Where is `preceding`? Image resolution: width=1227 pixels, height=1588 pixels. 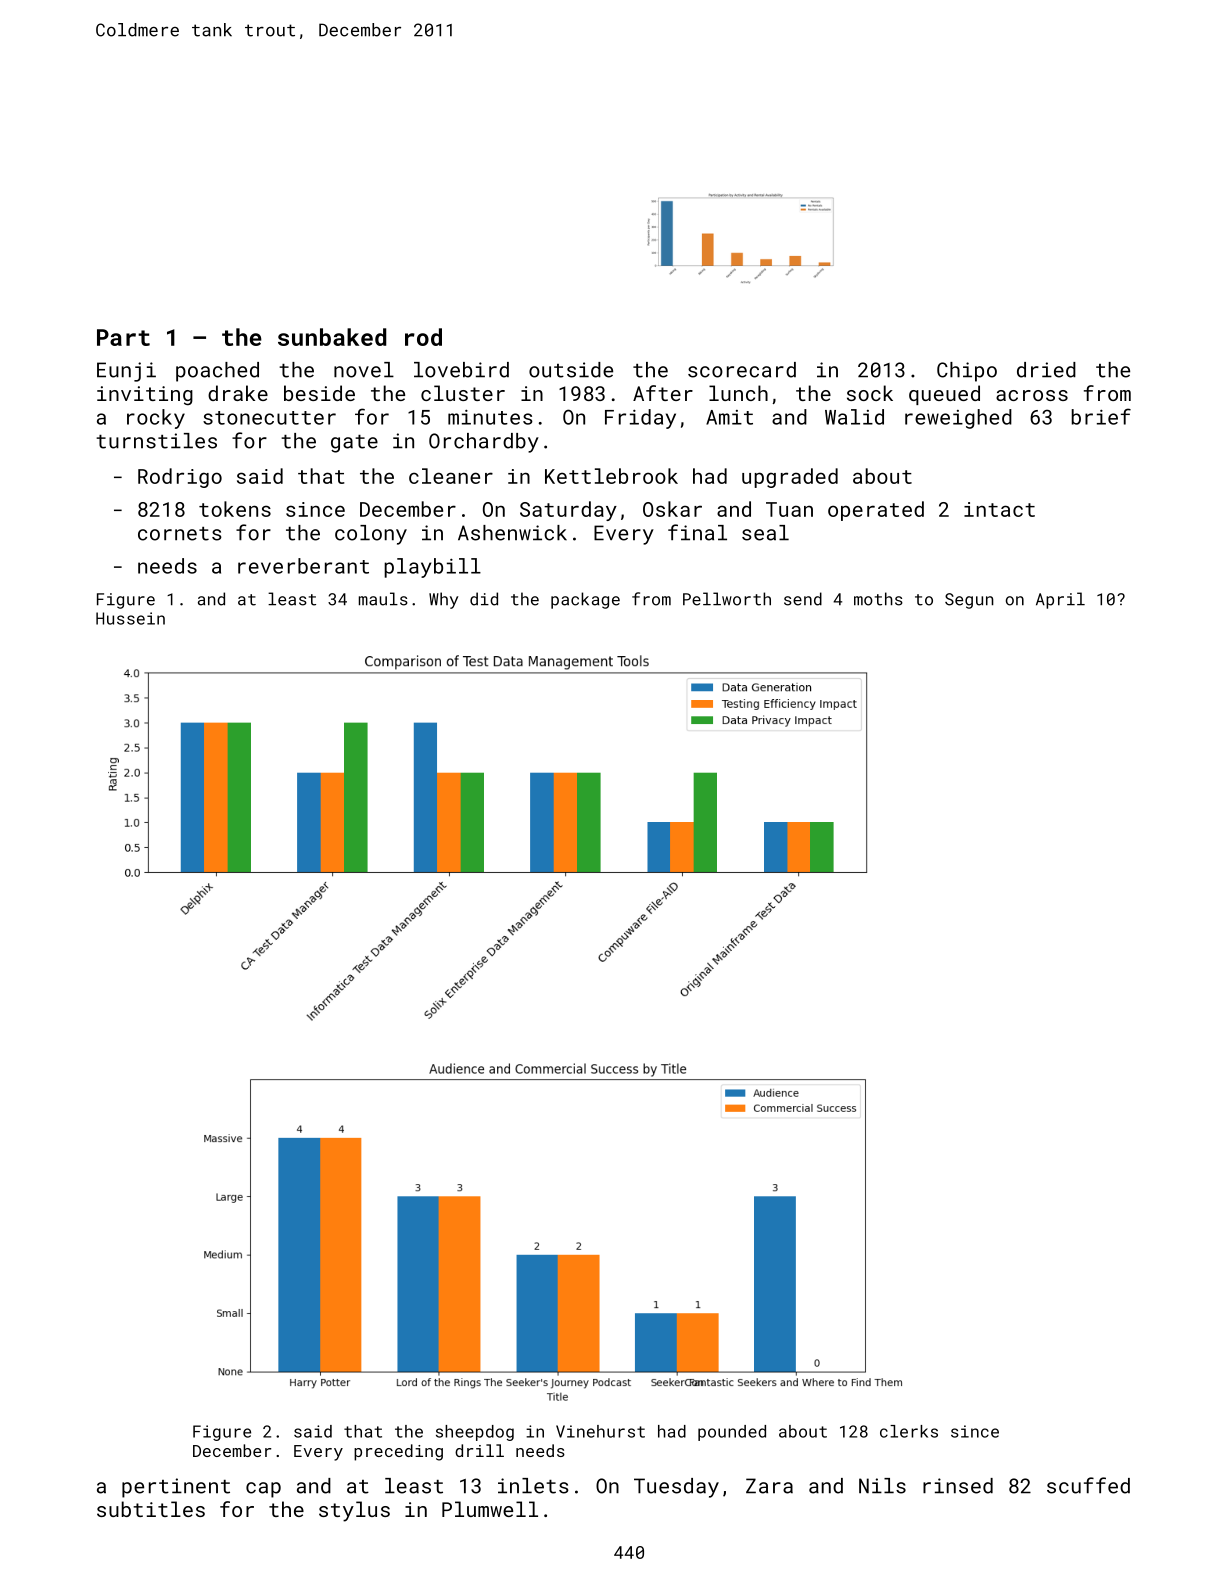
preceding is located at coordinates (398, 1452).
